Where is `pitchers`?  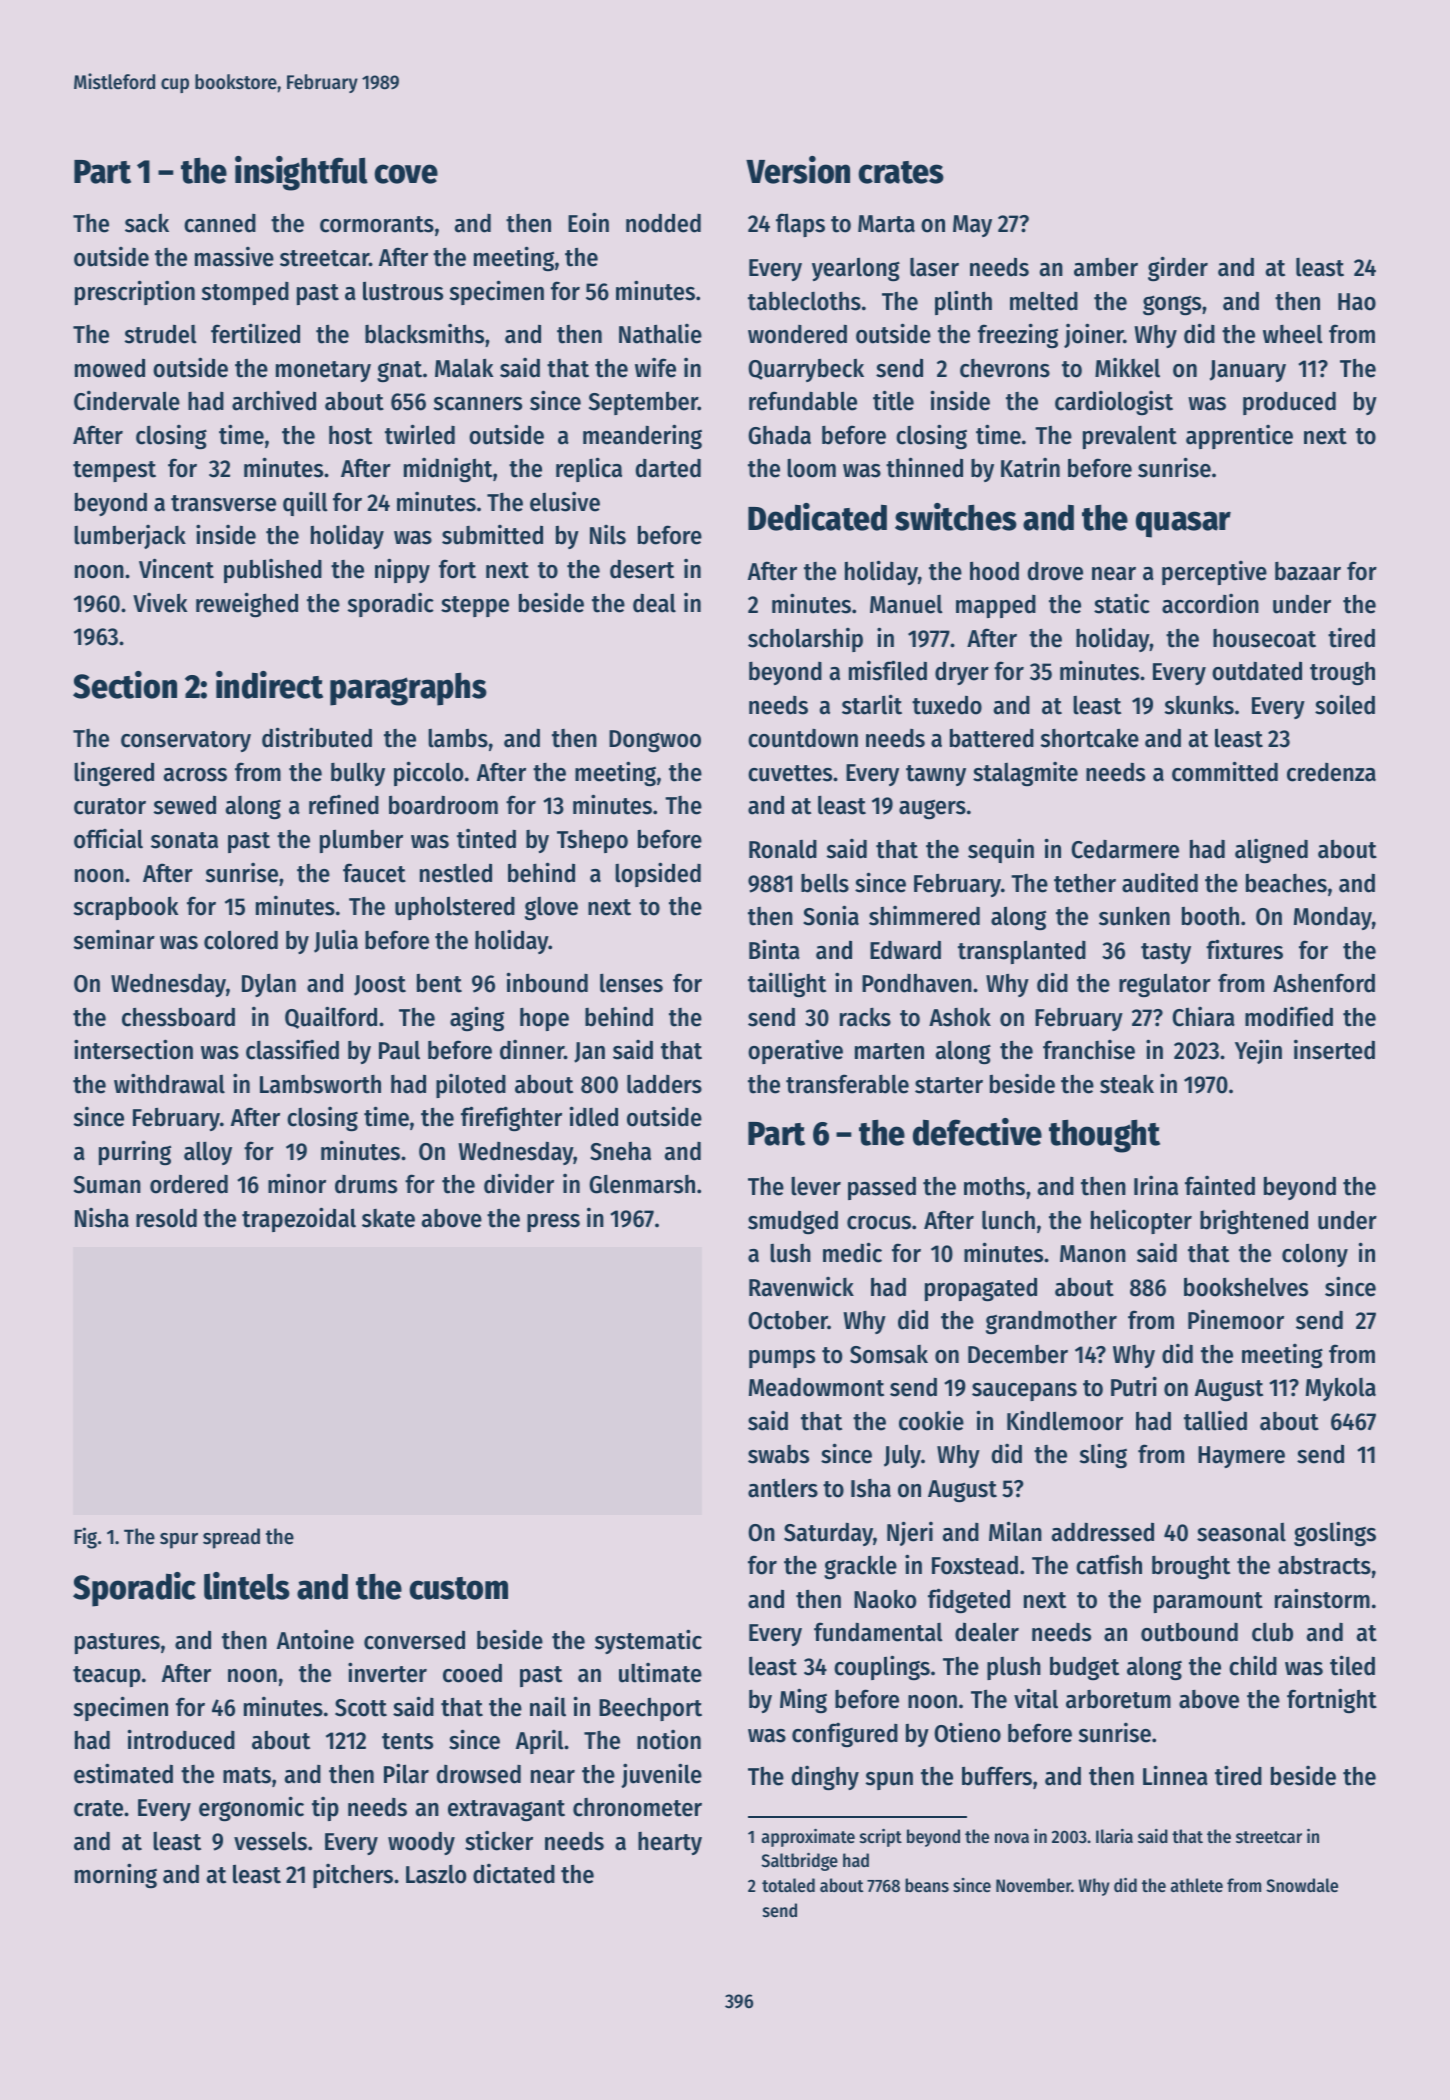
pitchers is located at coordinates (353, 1875).
